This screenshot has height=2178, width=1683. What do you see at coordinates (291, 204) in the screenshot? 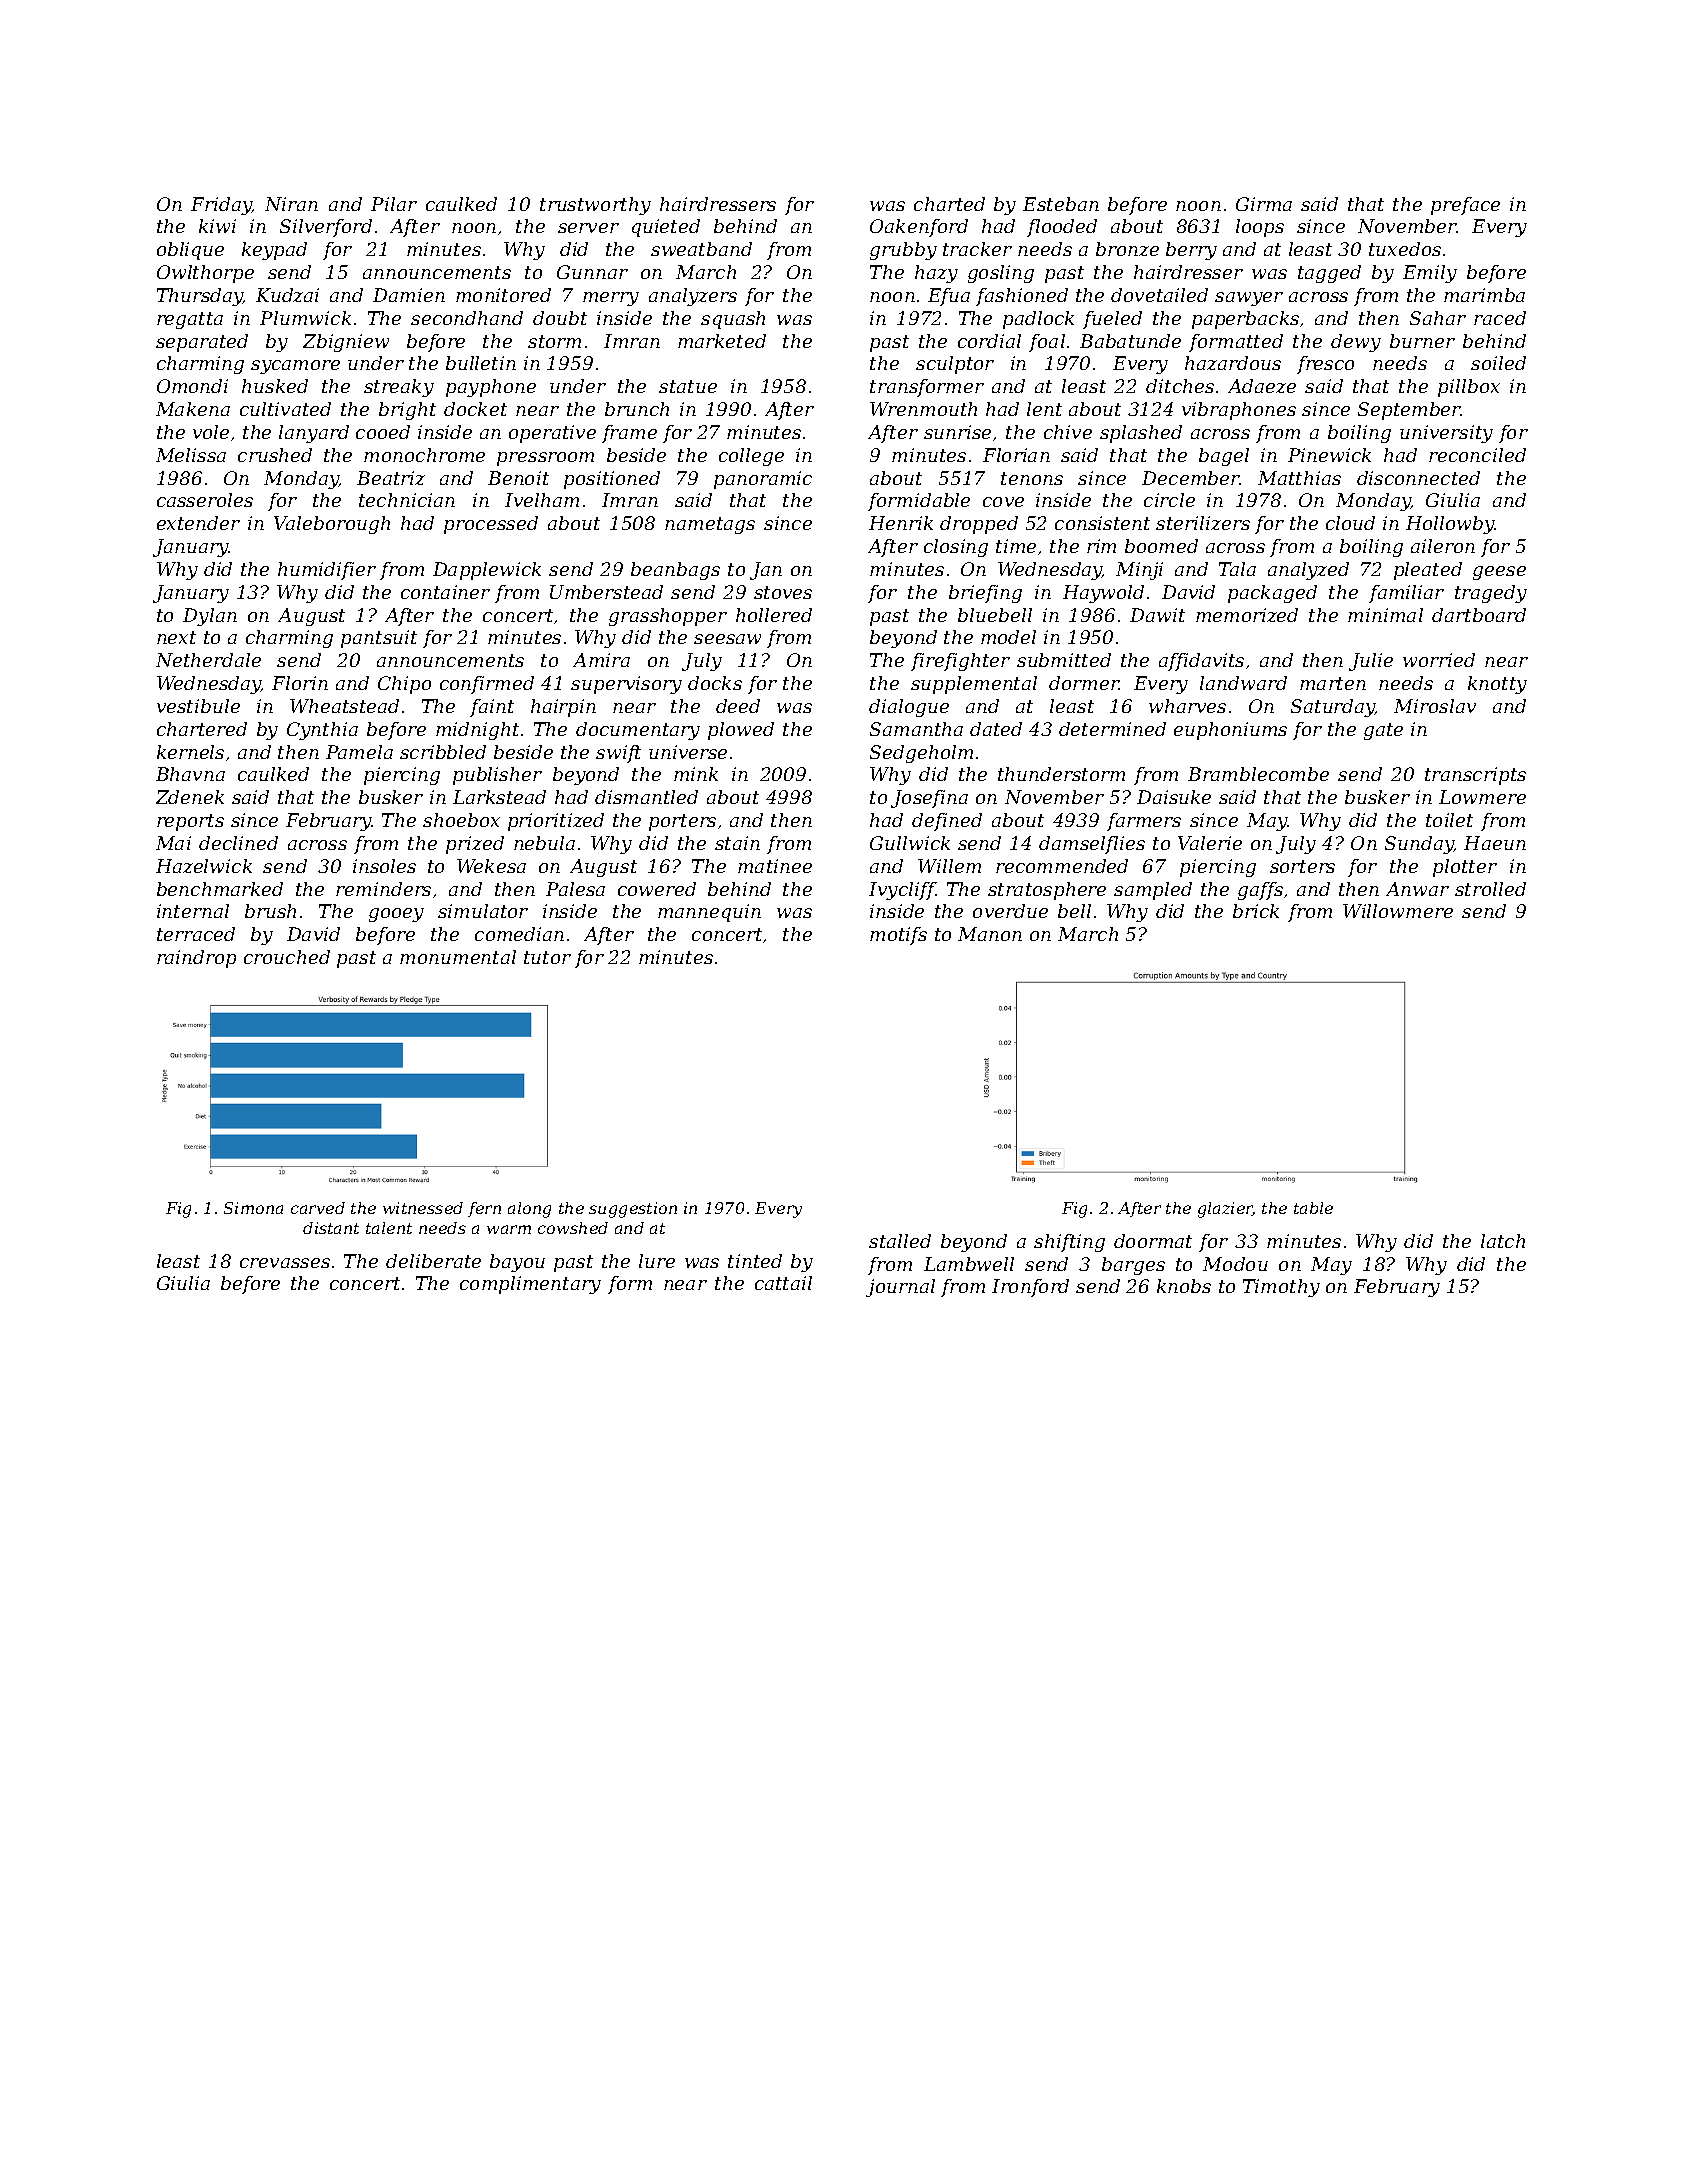
I see `Niran` at bounding box center [291, 204].
